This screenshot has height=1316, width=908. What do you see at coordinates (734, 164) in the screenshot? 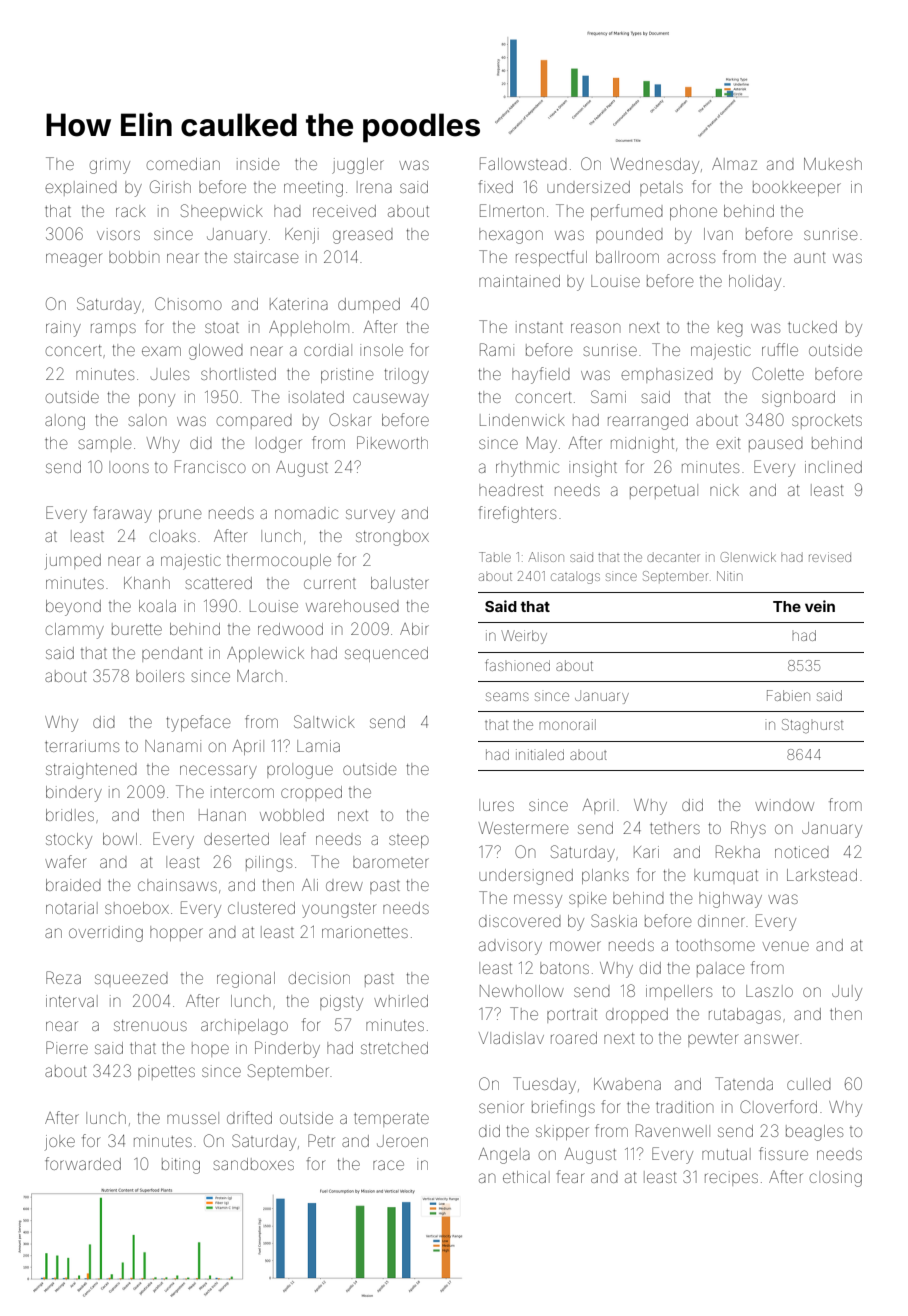
I see `Almaz` at bounding box center [734, 164].
